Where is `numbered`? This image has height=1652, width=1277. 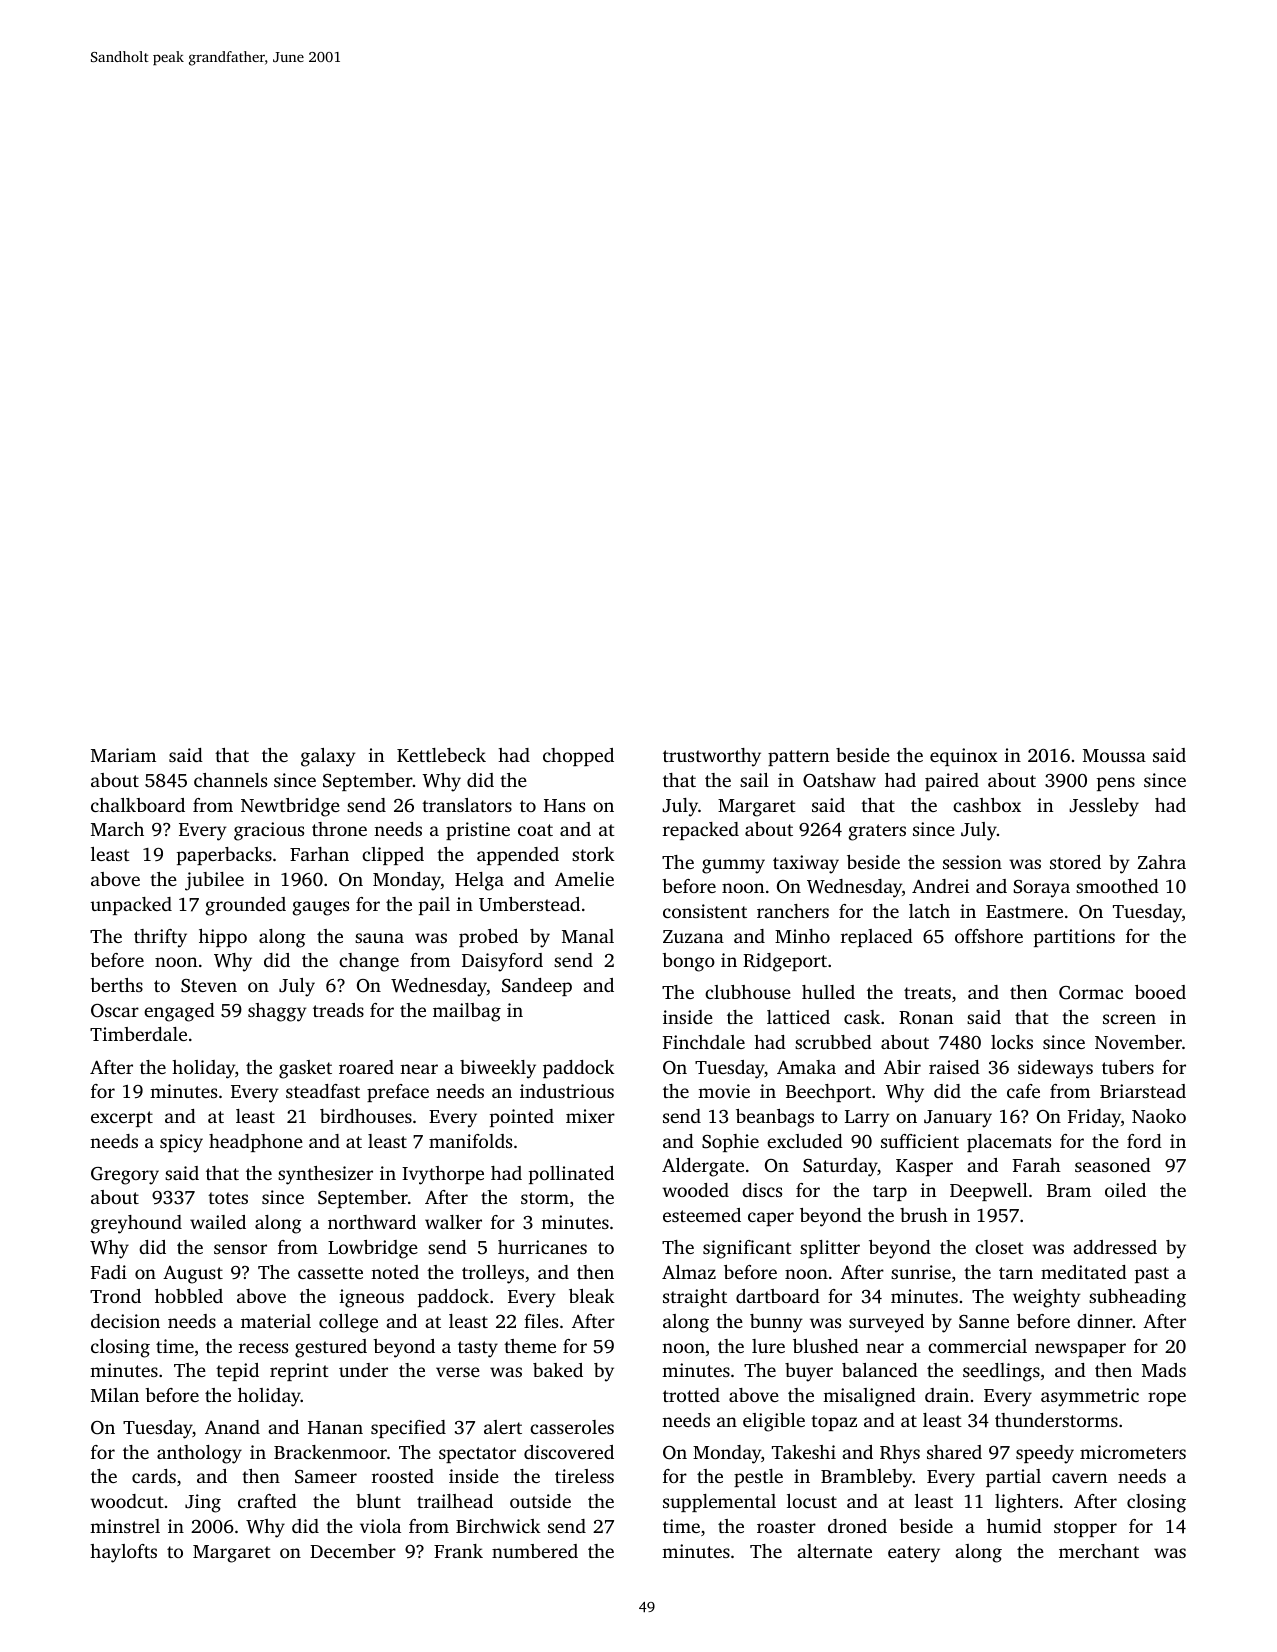 numbered is located at coordinates (535, 1551).
